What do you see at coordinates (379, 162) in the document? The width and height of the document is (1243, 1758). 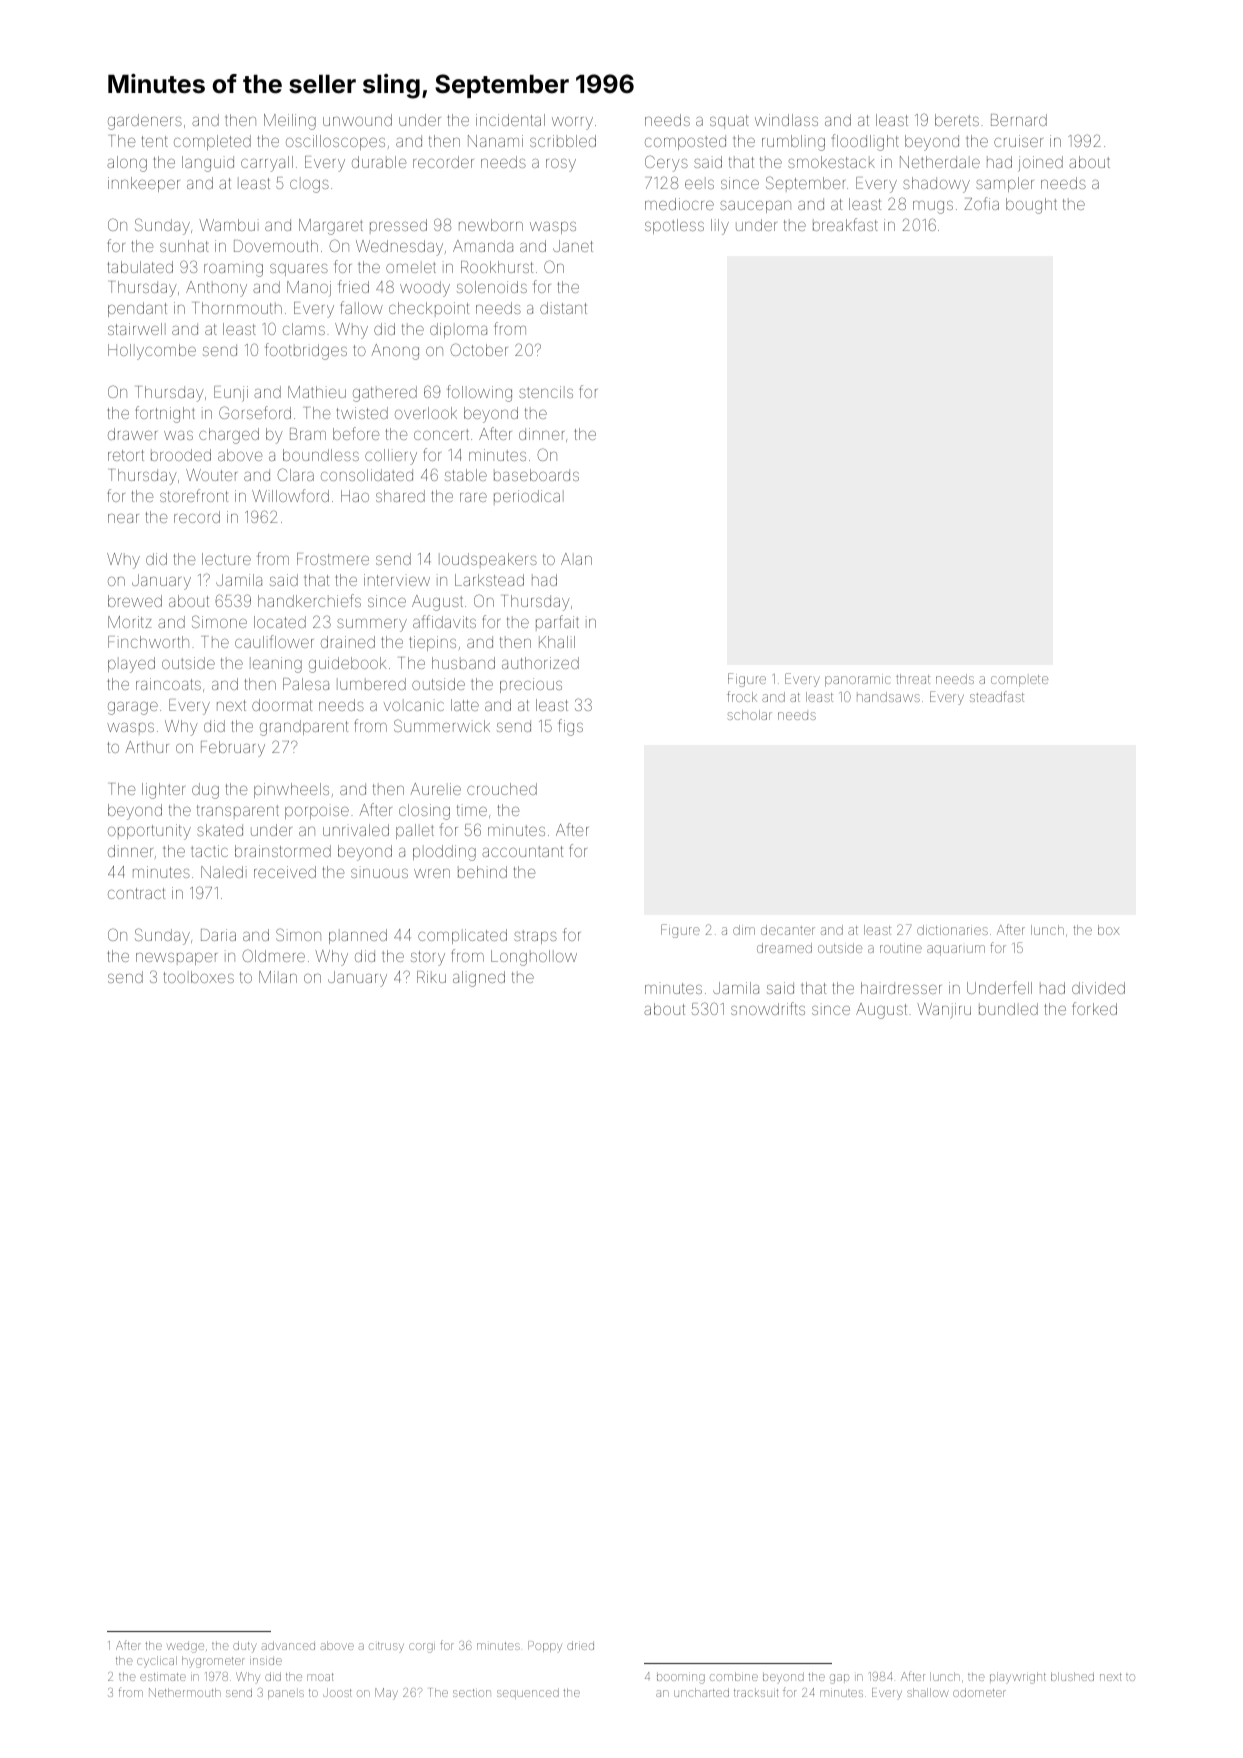 I see `durable` at bounding box center [379, 162].
